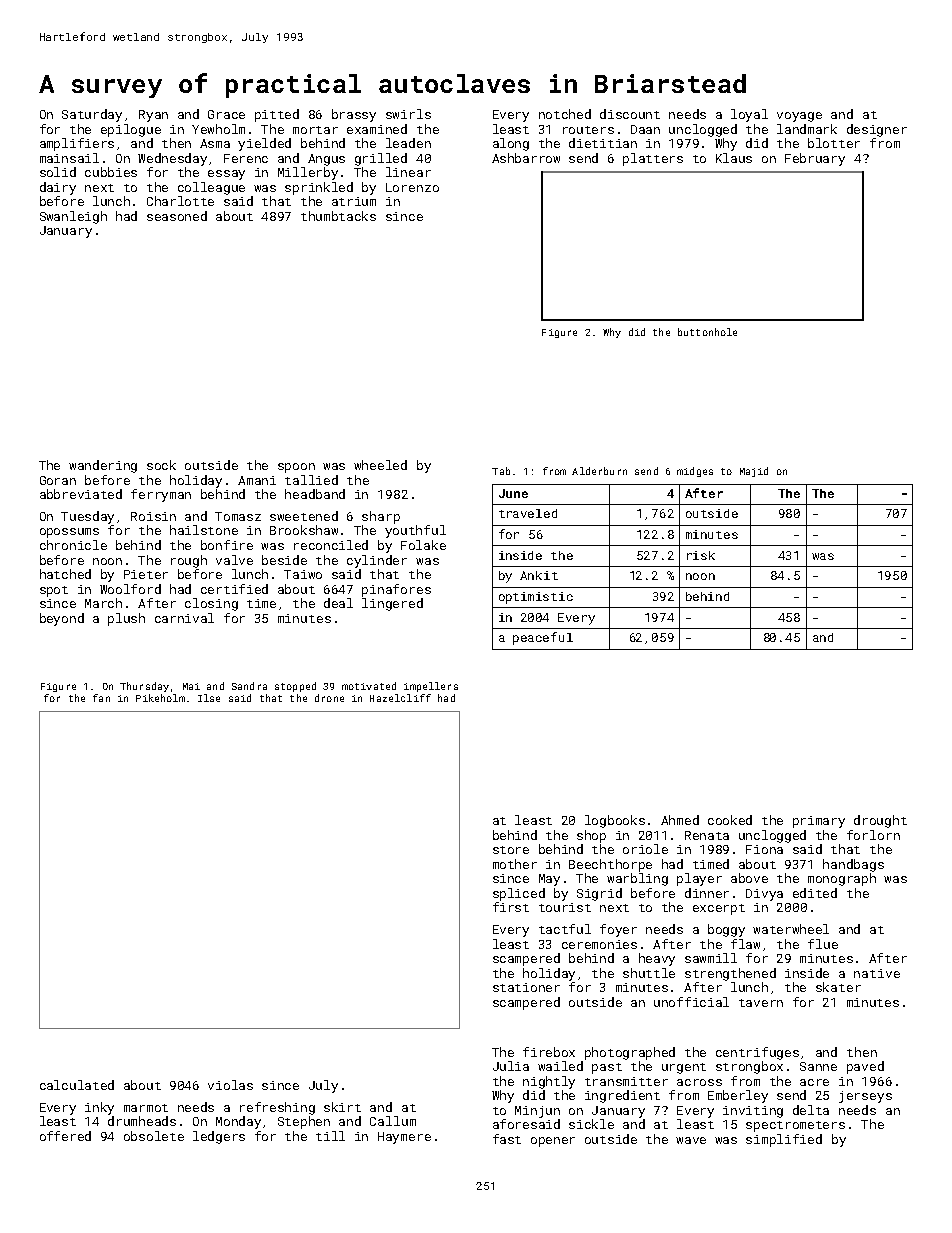 The width and height of the screenshot is (952, 1233). Describe the element at coordinates (177, 216) in the screenshot. I see `seasoned` at that location.
